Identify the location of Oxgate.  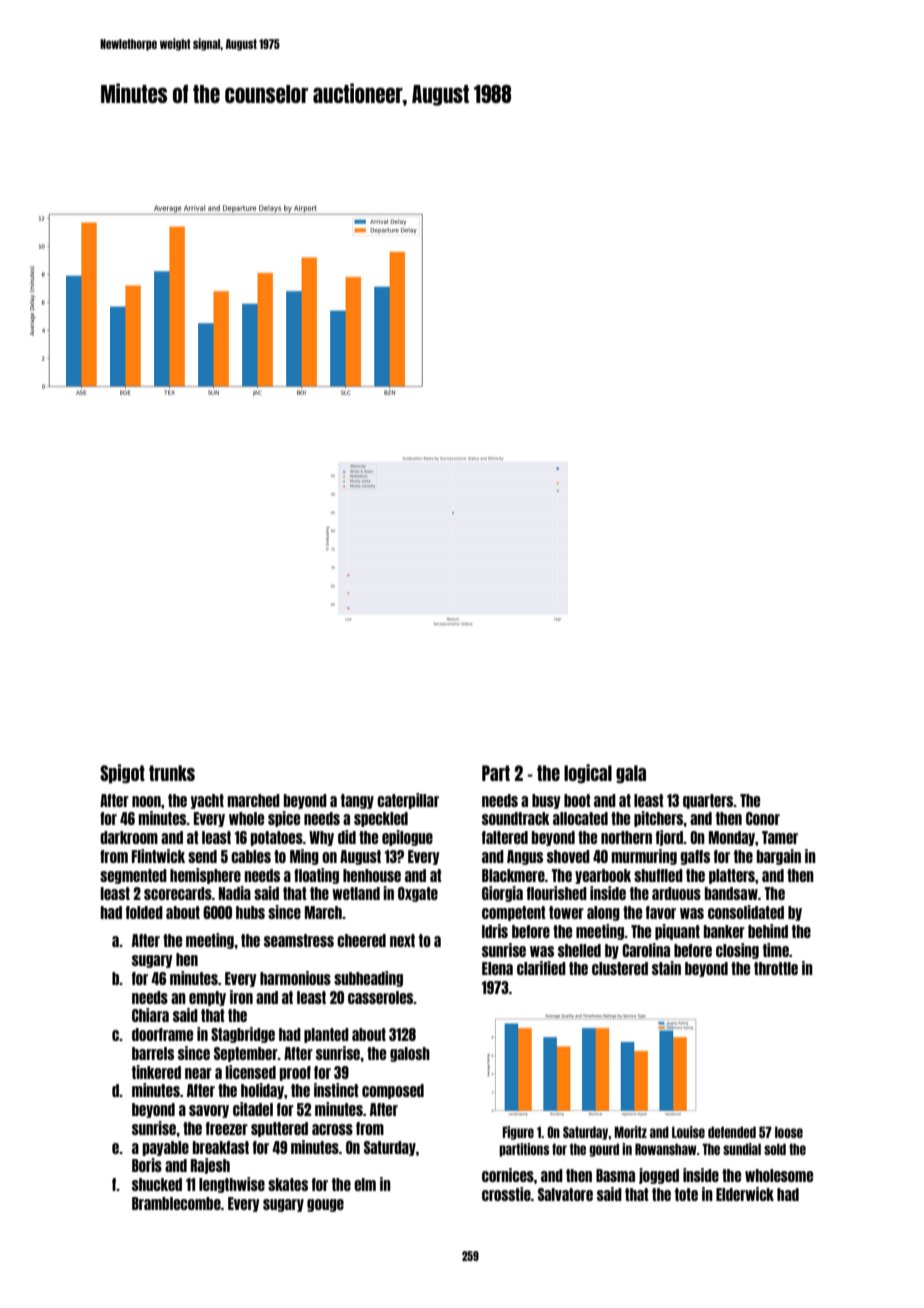
(418, 894).
